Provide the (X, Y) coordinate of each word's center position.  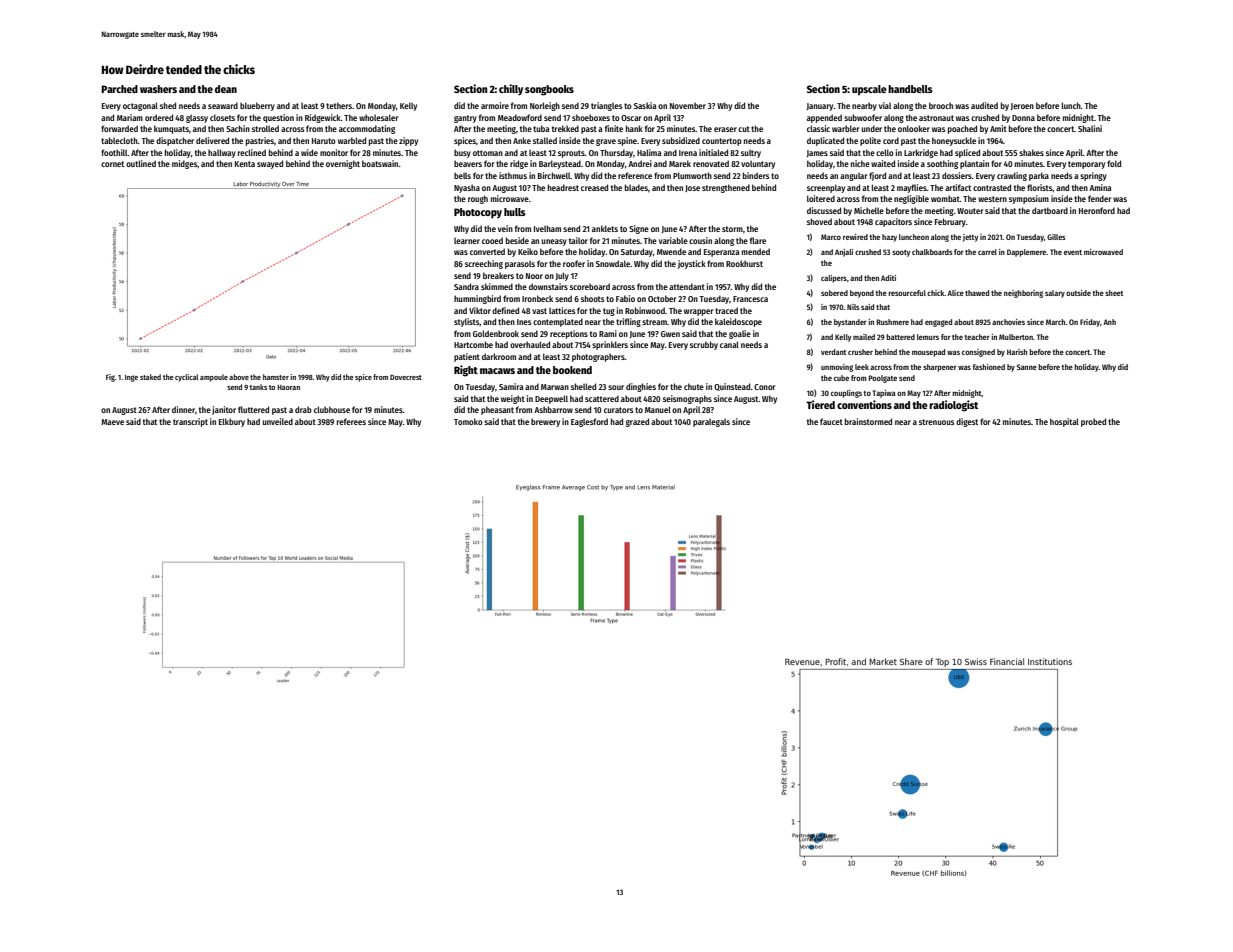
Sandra (466, 286)
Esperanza (722, 253)
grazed (637, 422)
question (278, 118)
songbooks (549, 90)
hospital (1064, 422)
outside (1078, 293)
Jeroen (1022, 106)
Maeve (112, 422)
